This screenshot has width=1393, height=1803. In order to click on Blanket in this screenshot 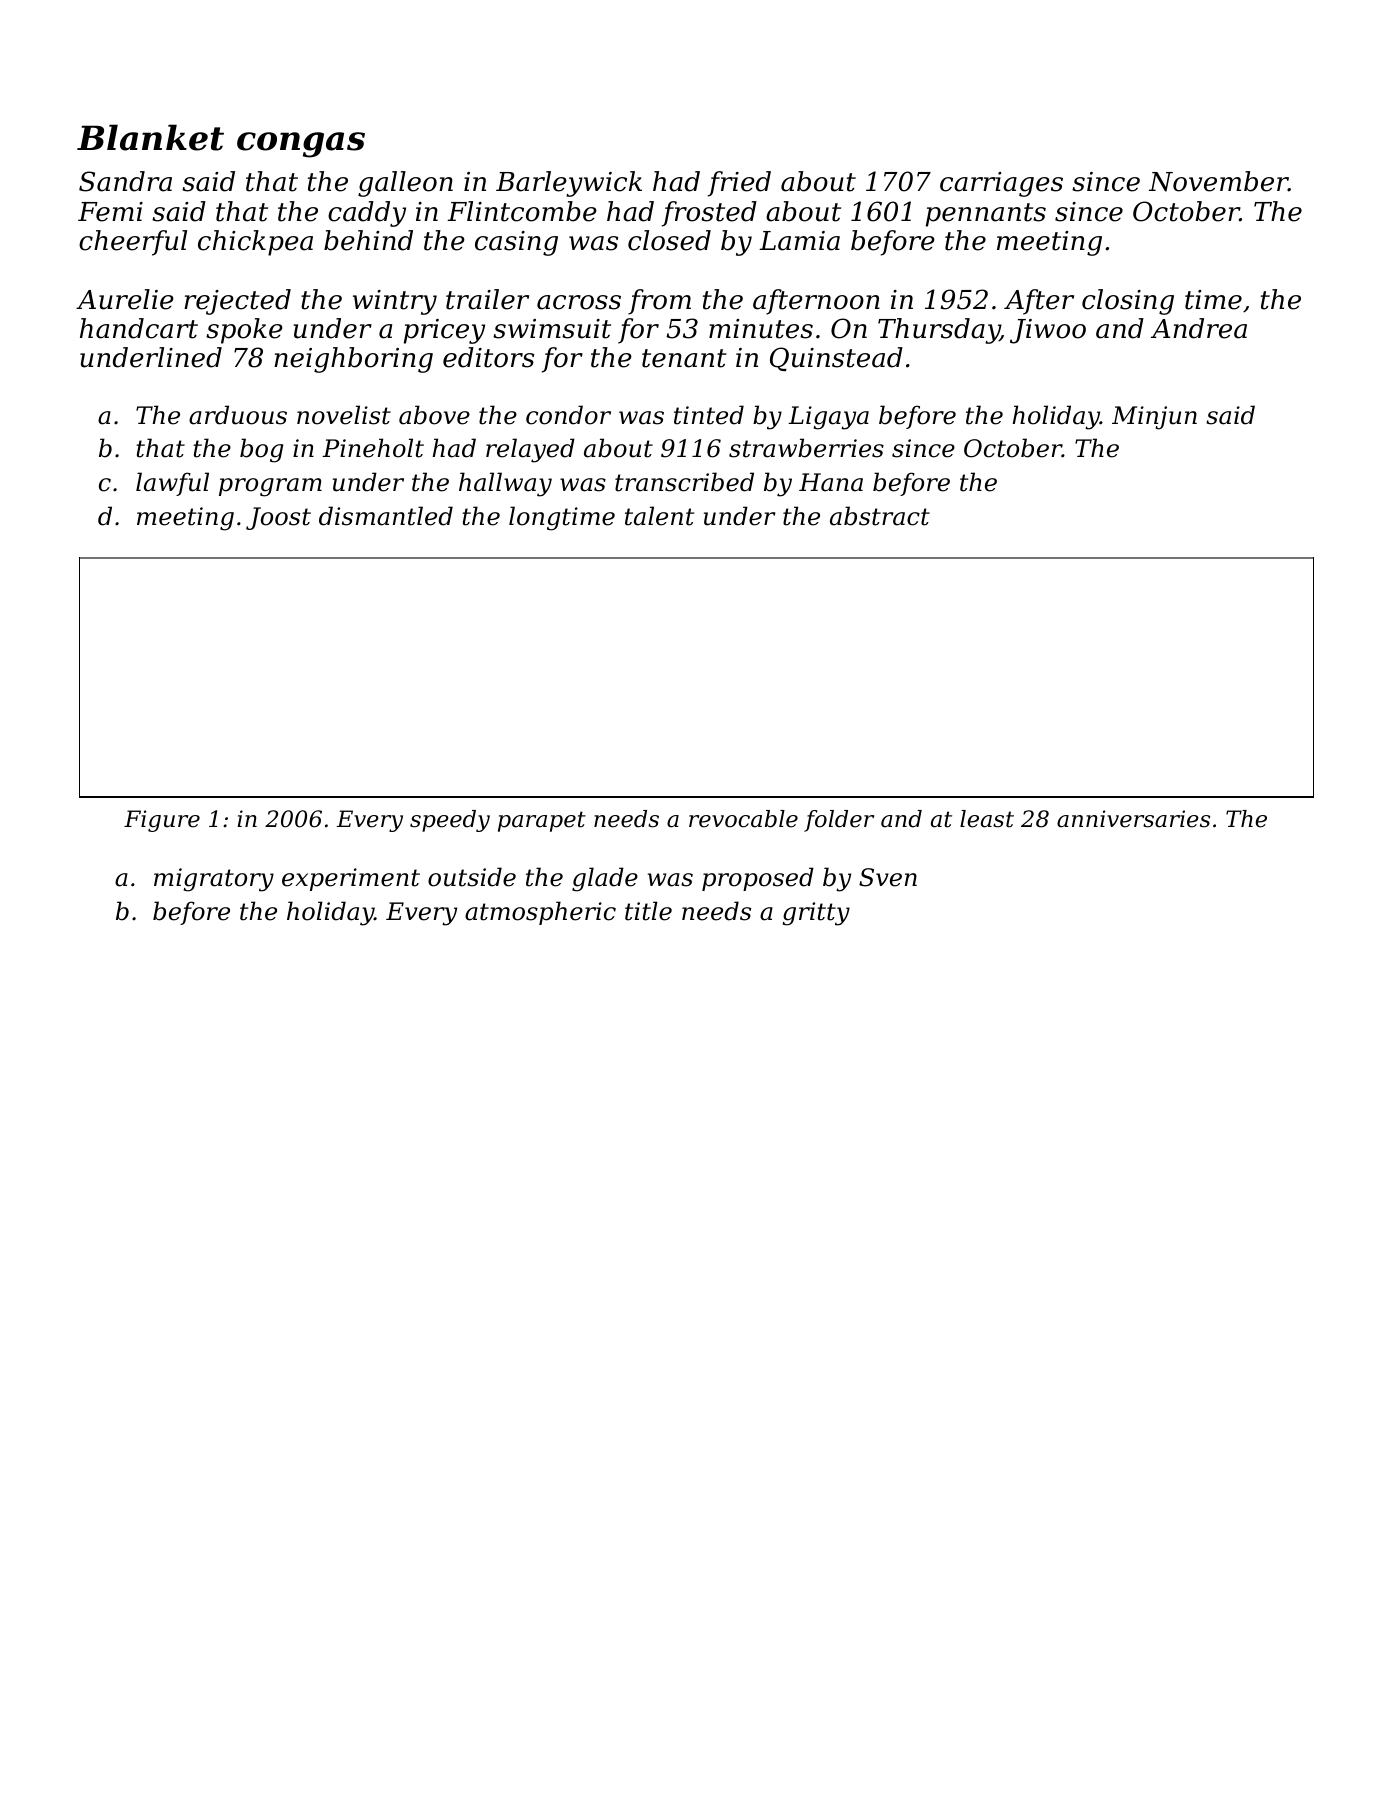, I will do `click(150, 137)`.
